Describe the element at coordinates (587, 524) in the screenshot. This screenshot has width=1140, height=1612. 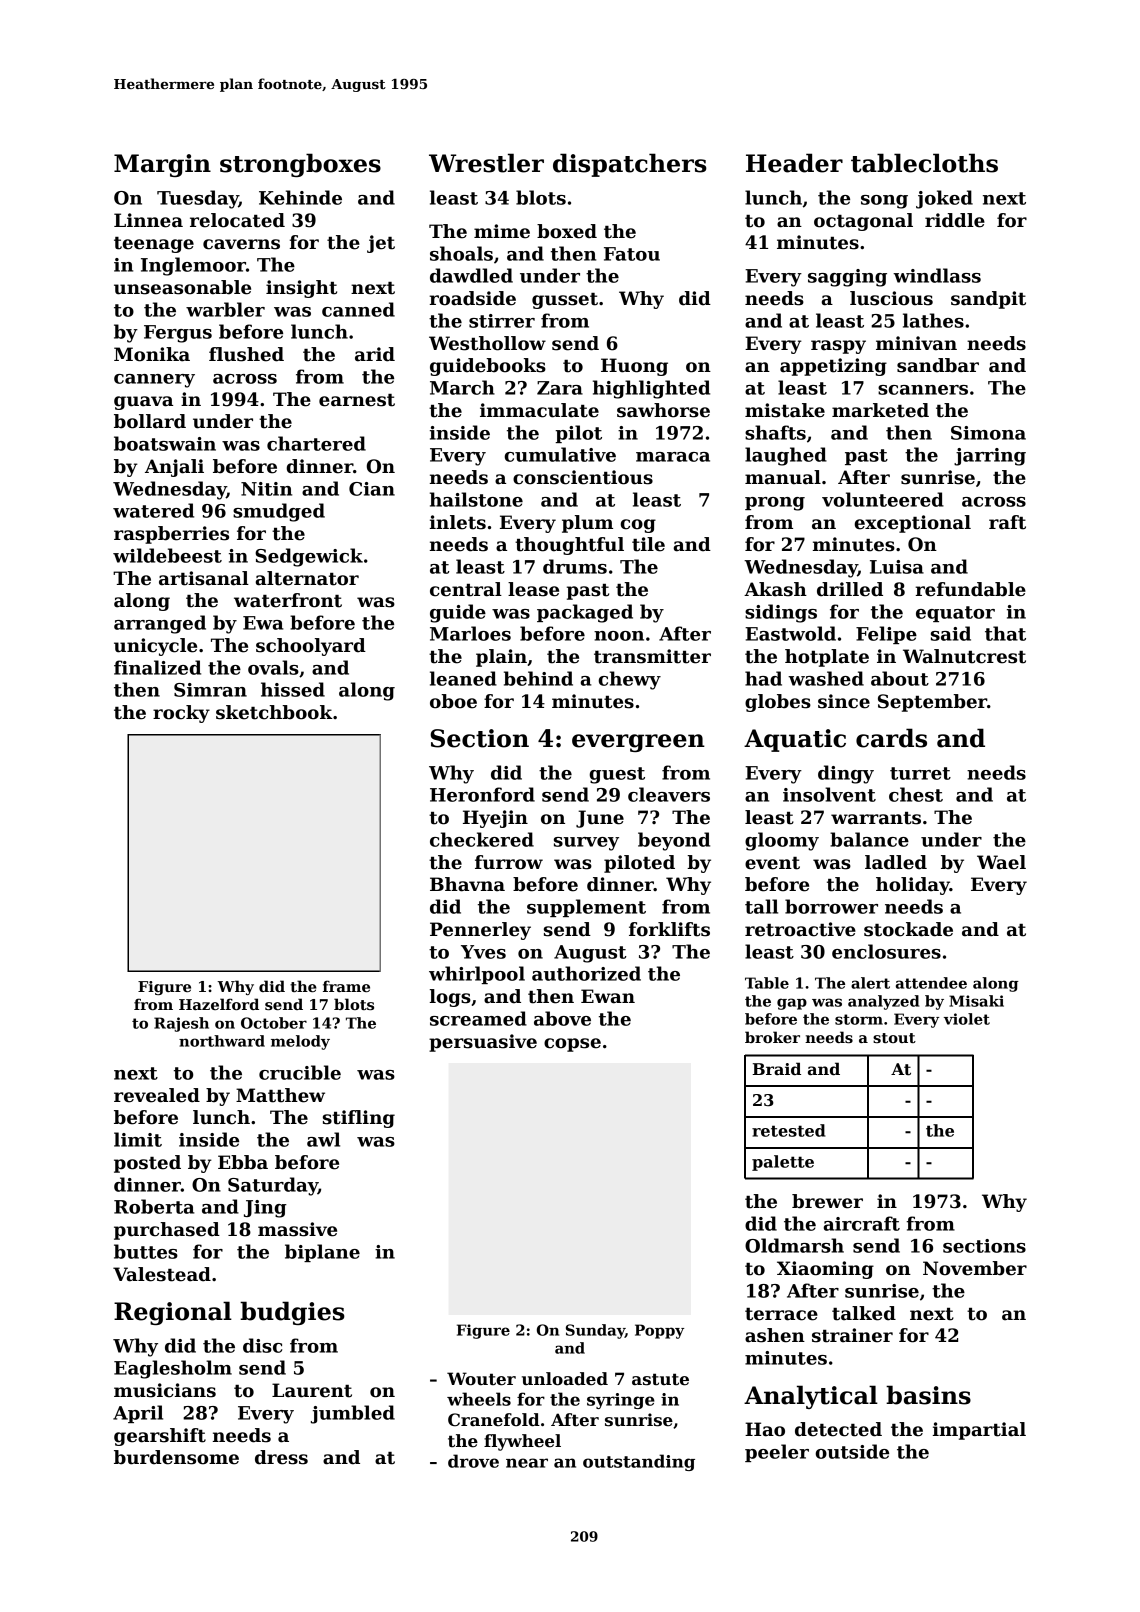
I see `plum` at that location.
